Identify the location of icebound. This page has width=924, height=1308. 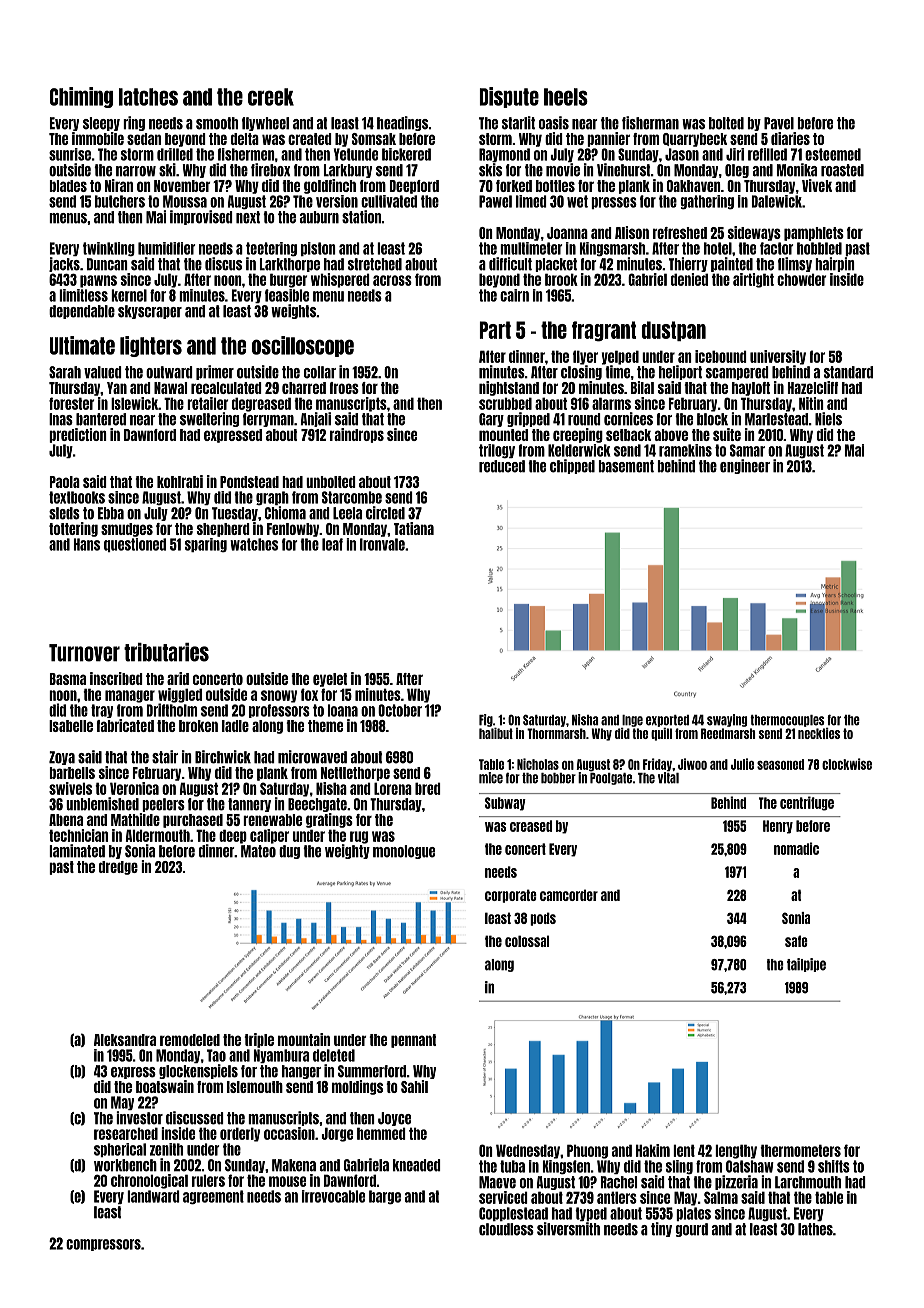
(721, 356).
